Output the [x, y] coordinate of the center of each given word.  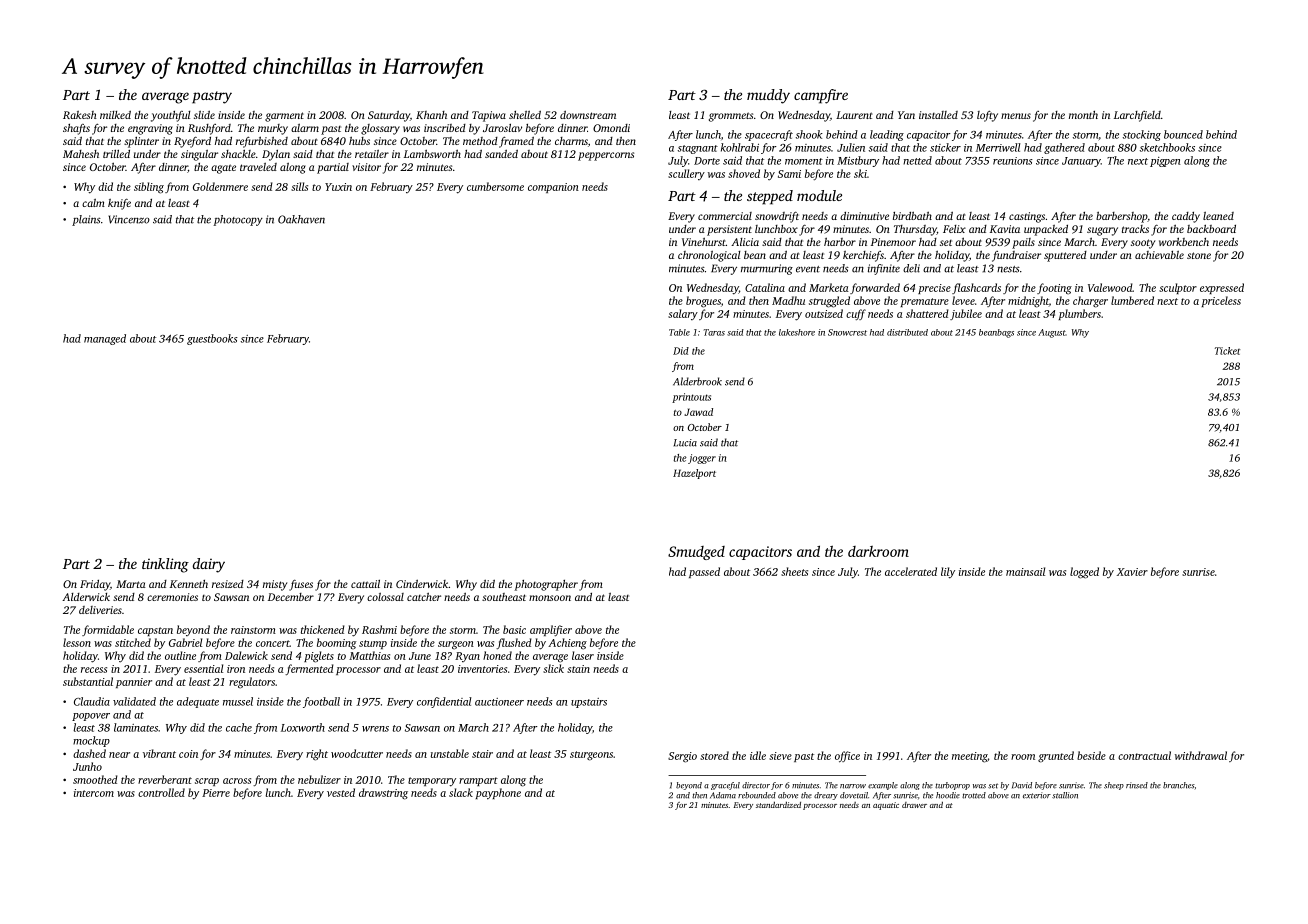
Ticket [1227, 351]
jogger [702, 459]
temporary [432, 782]
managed [105, 339]
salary [683, 314]
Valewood [1110, 287]
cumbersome [495, 186]
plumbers [1080, 314]
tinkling [165, 565]
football [321, 702]
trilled [116, 154]
